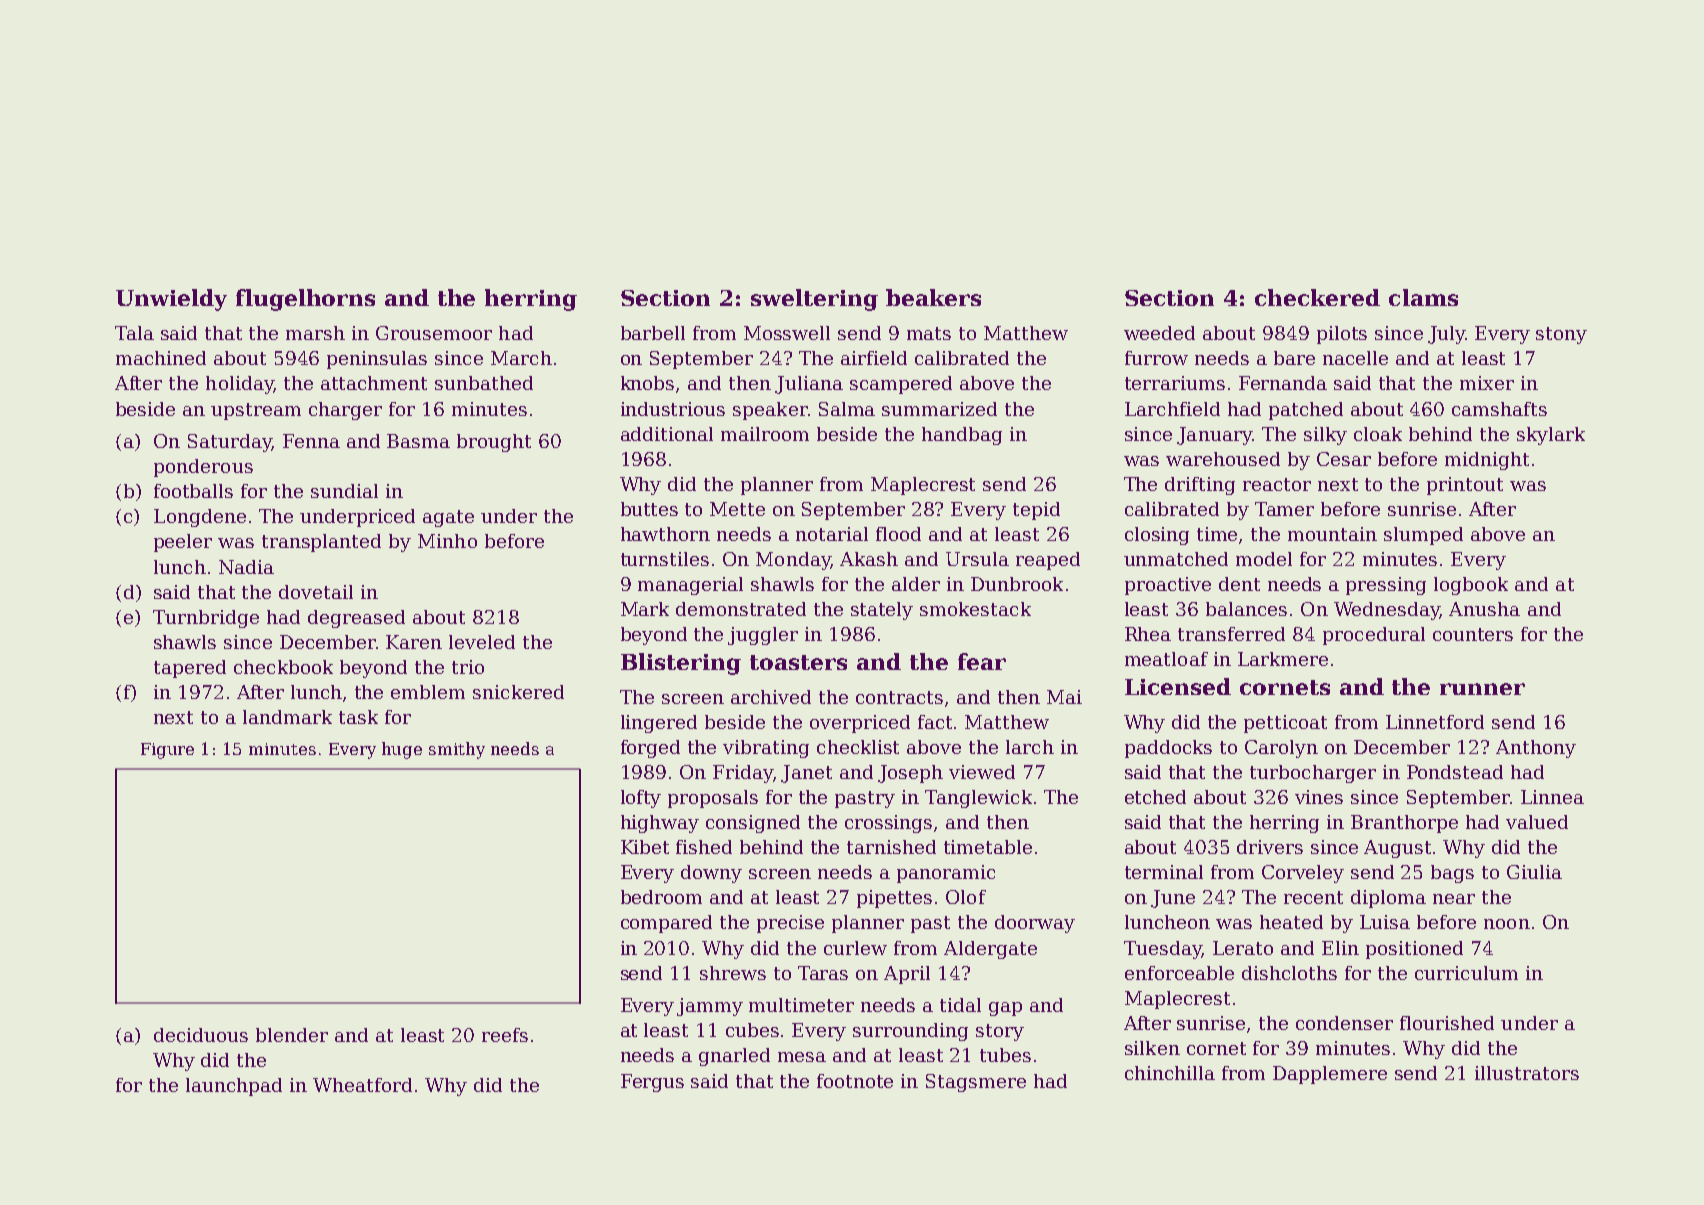  What do you see at coordinates (358, 717) in the page?
I see `task` at bounding box center [358, 717].
